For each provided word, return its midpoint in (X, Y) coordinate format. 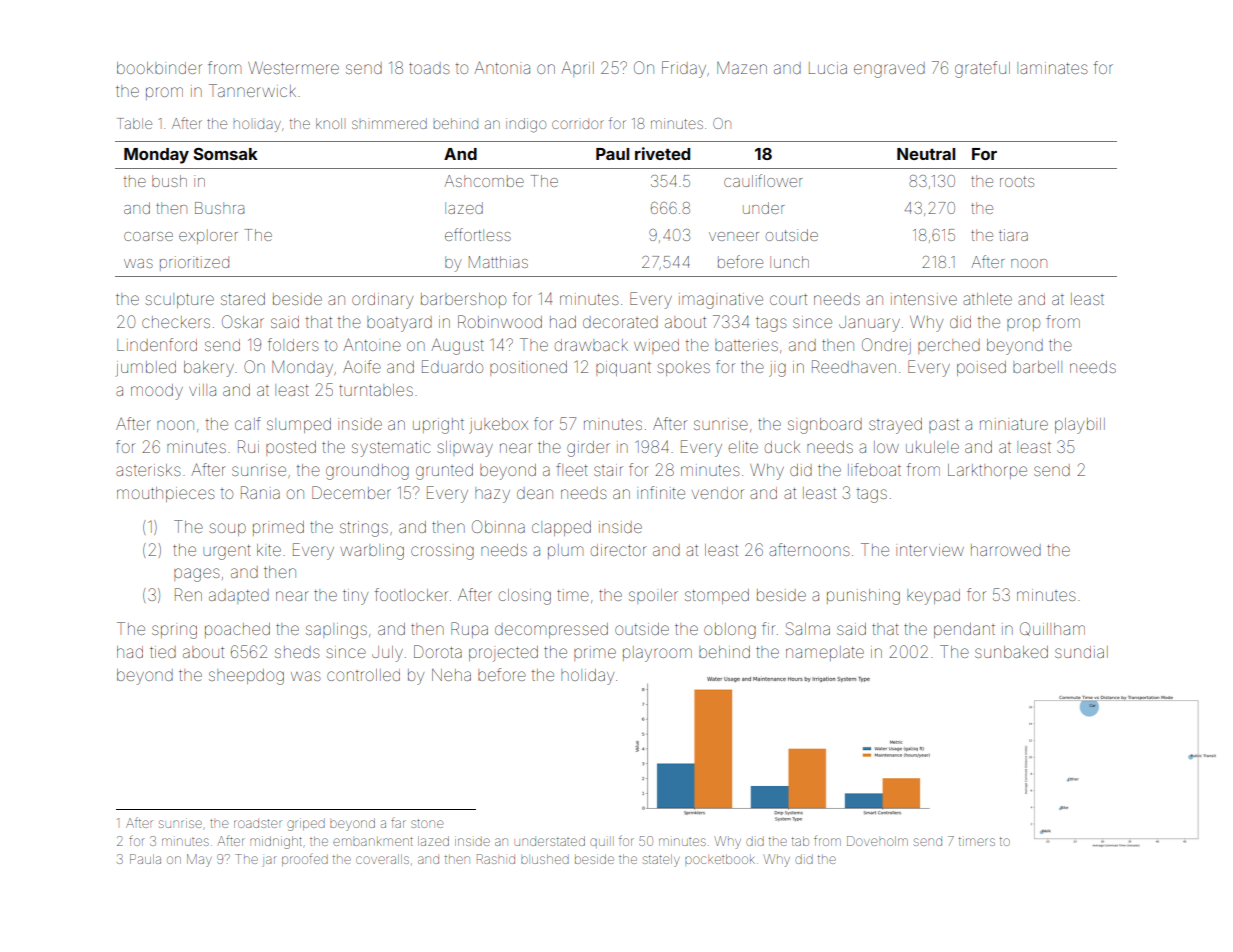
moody (157, 392)
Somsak (225, 154)
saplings (336, 631)
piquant (623, 368)
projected (503, 654)
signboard (825, 426)
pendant (964, 630)
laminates (1052, 68)
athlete (987, 299)
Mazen (742, 67)
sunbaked (1011, 652)
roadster (258, 823)
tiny (355, 597)
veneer (734, 236)
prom (164, 93)
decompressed (551, 630)
